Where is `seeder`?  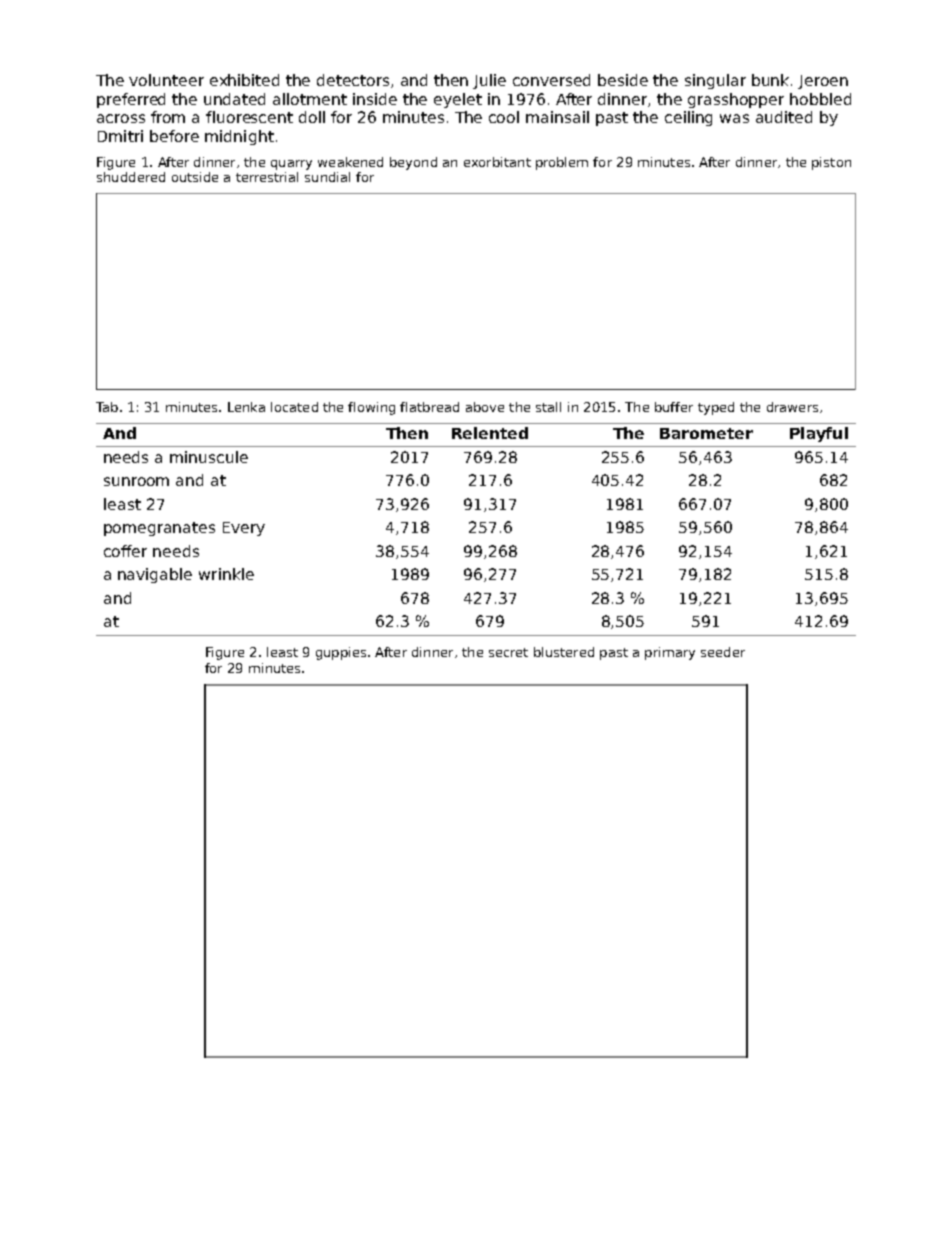 seeder is located at coordinates (723, 652).
